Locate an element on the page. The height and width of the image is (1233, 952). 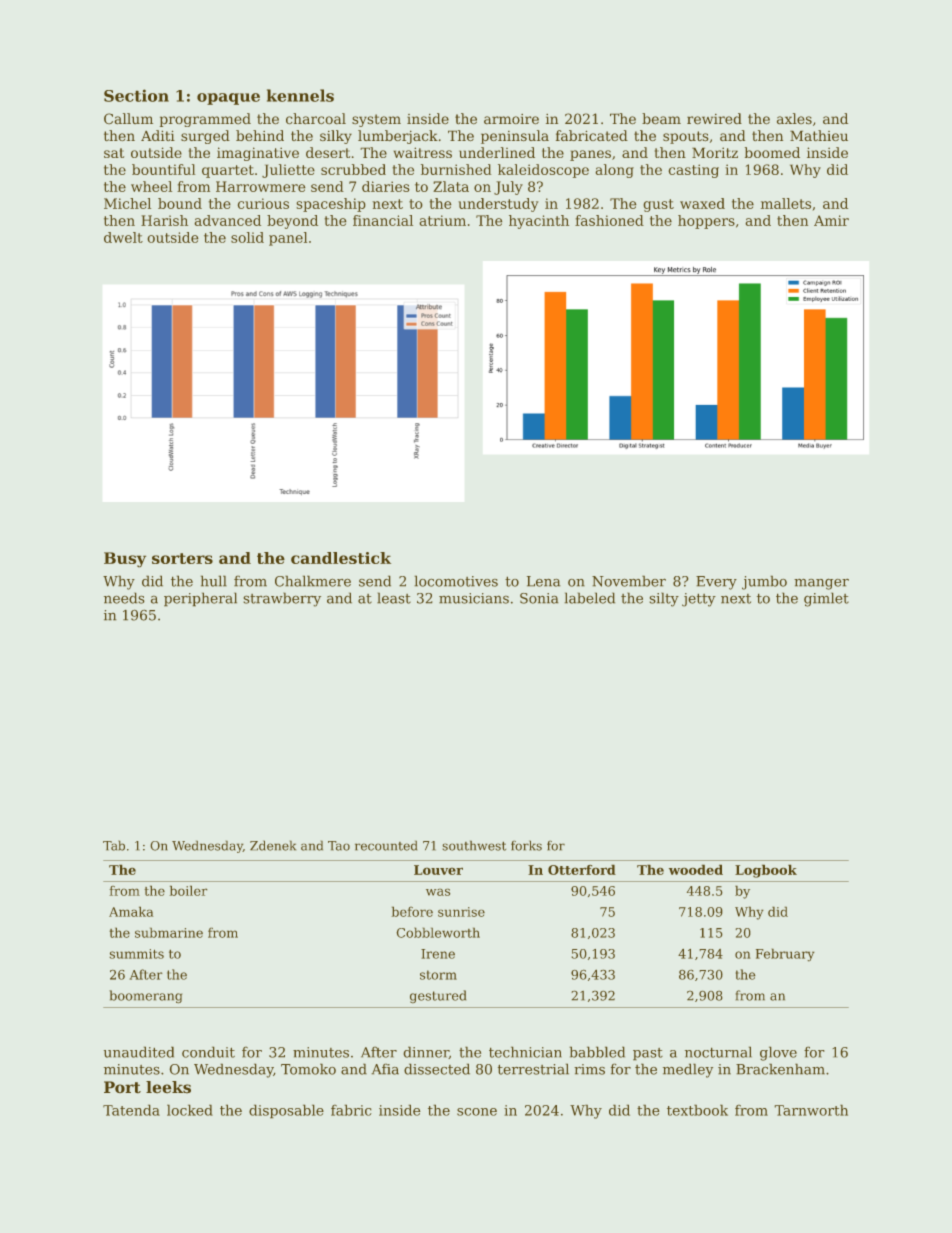
jetty is located at coordinates (699, 600).
